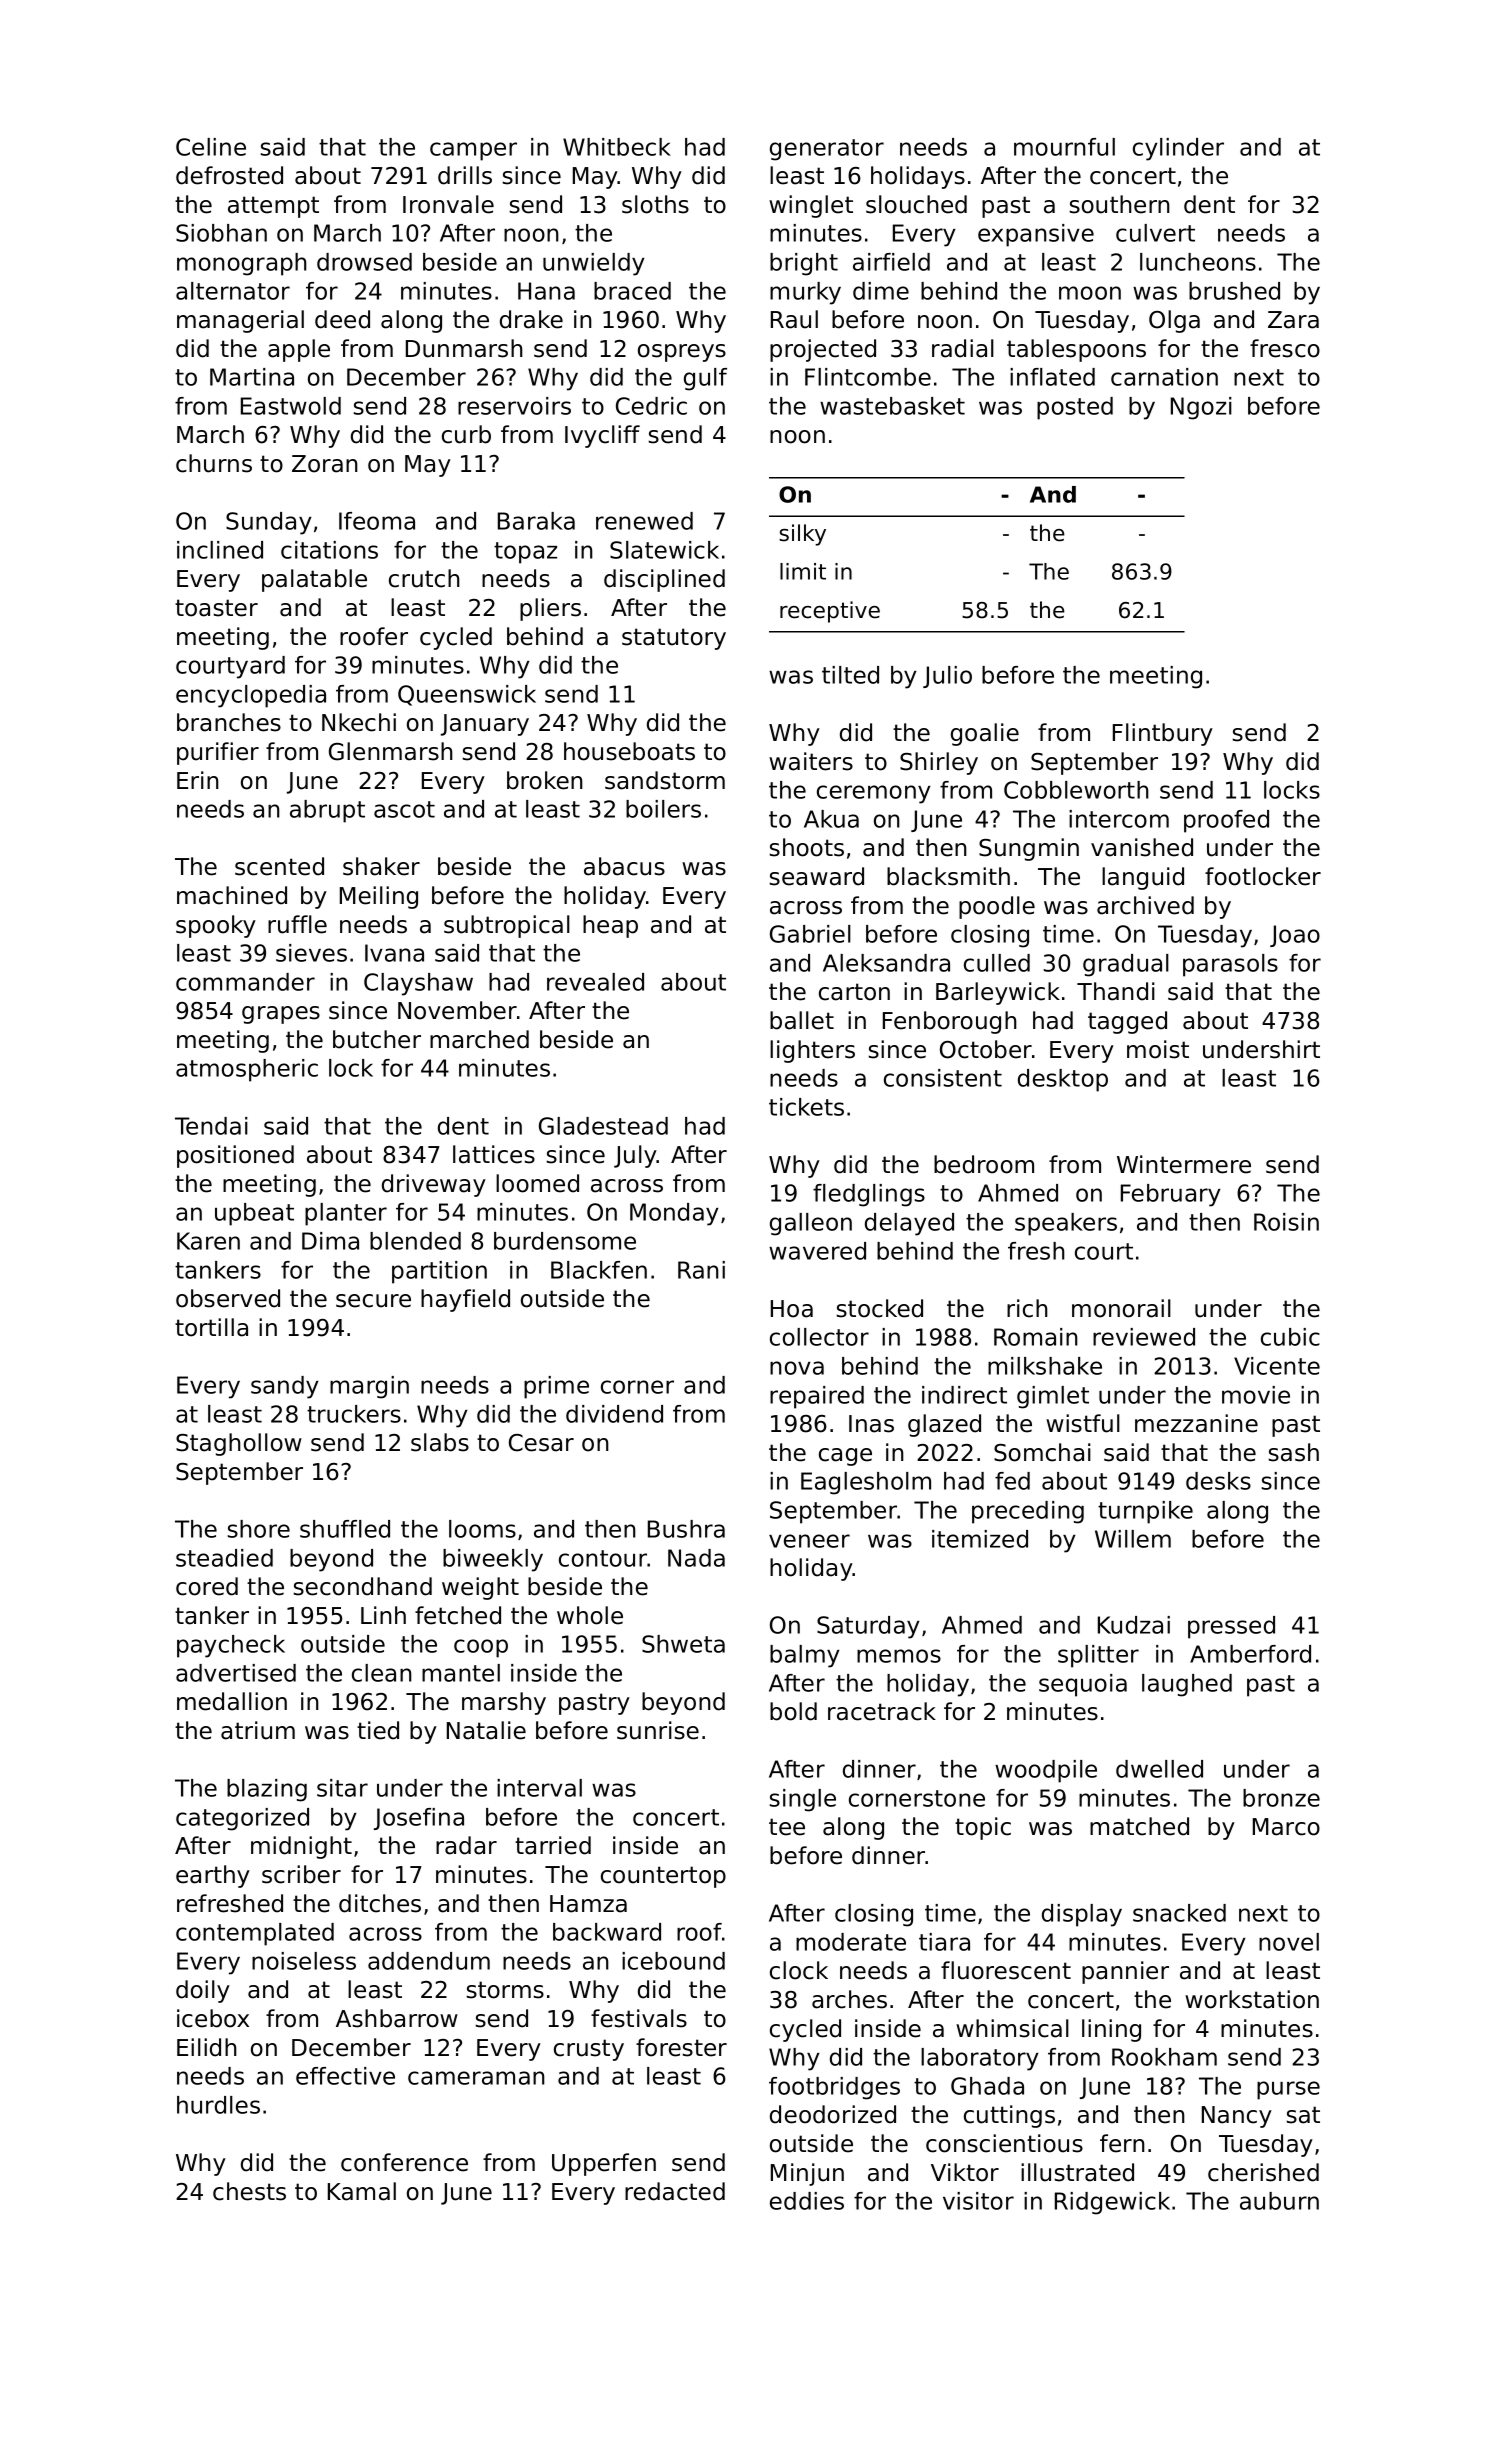  What do you see at coordinates (807, 847) in the screenshot?
I see `shoots` at bounding box center [807, 847].
